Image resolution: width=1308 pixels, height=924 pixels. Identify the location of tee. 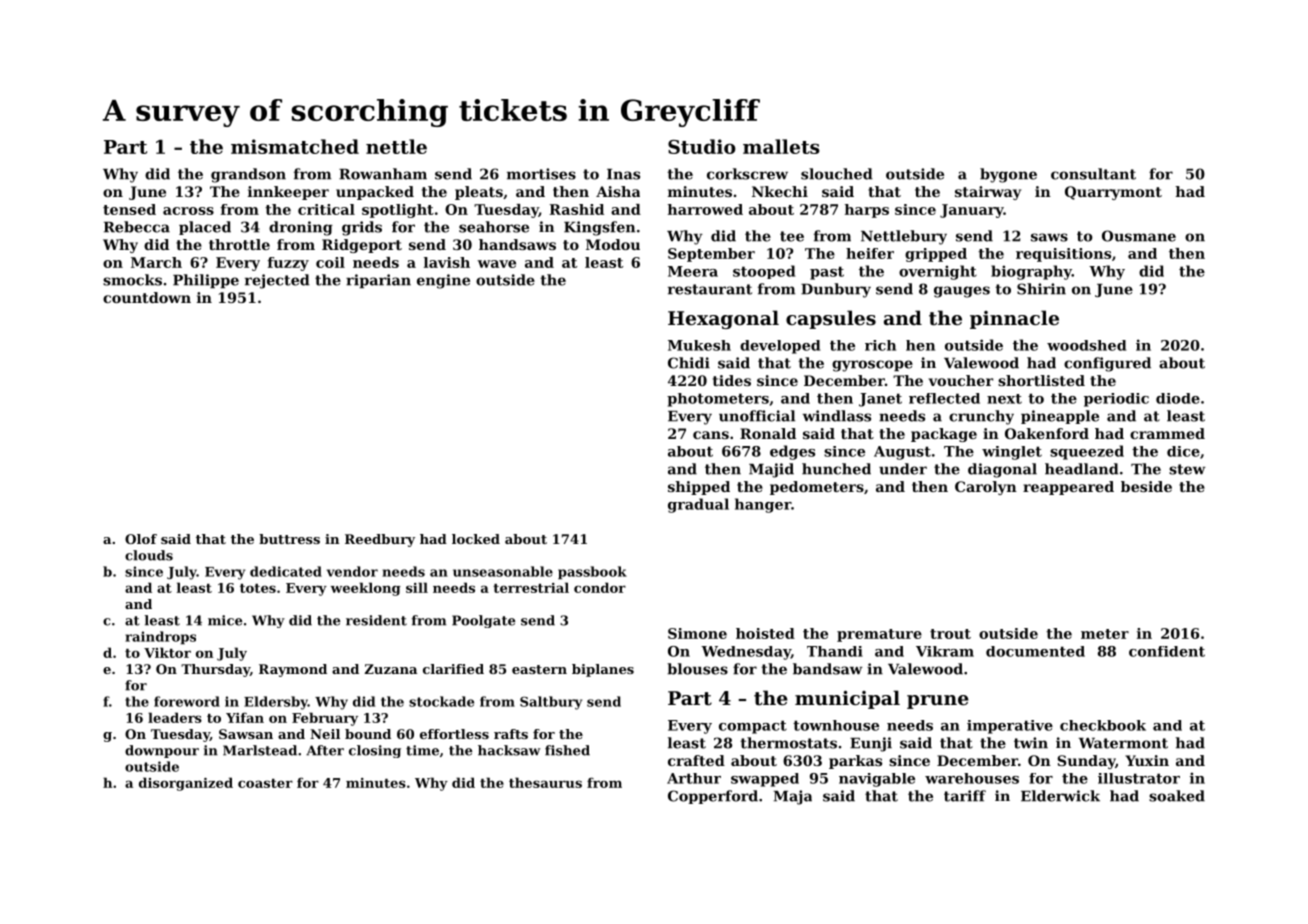
(792, 236).
